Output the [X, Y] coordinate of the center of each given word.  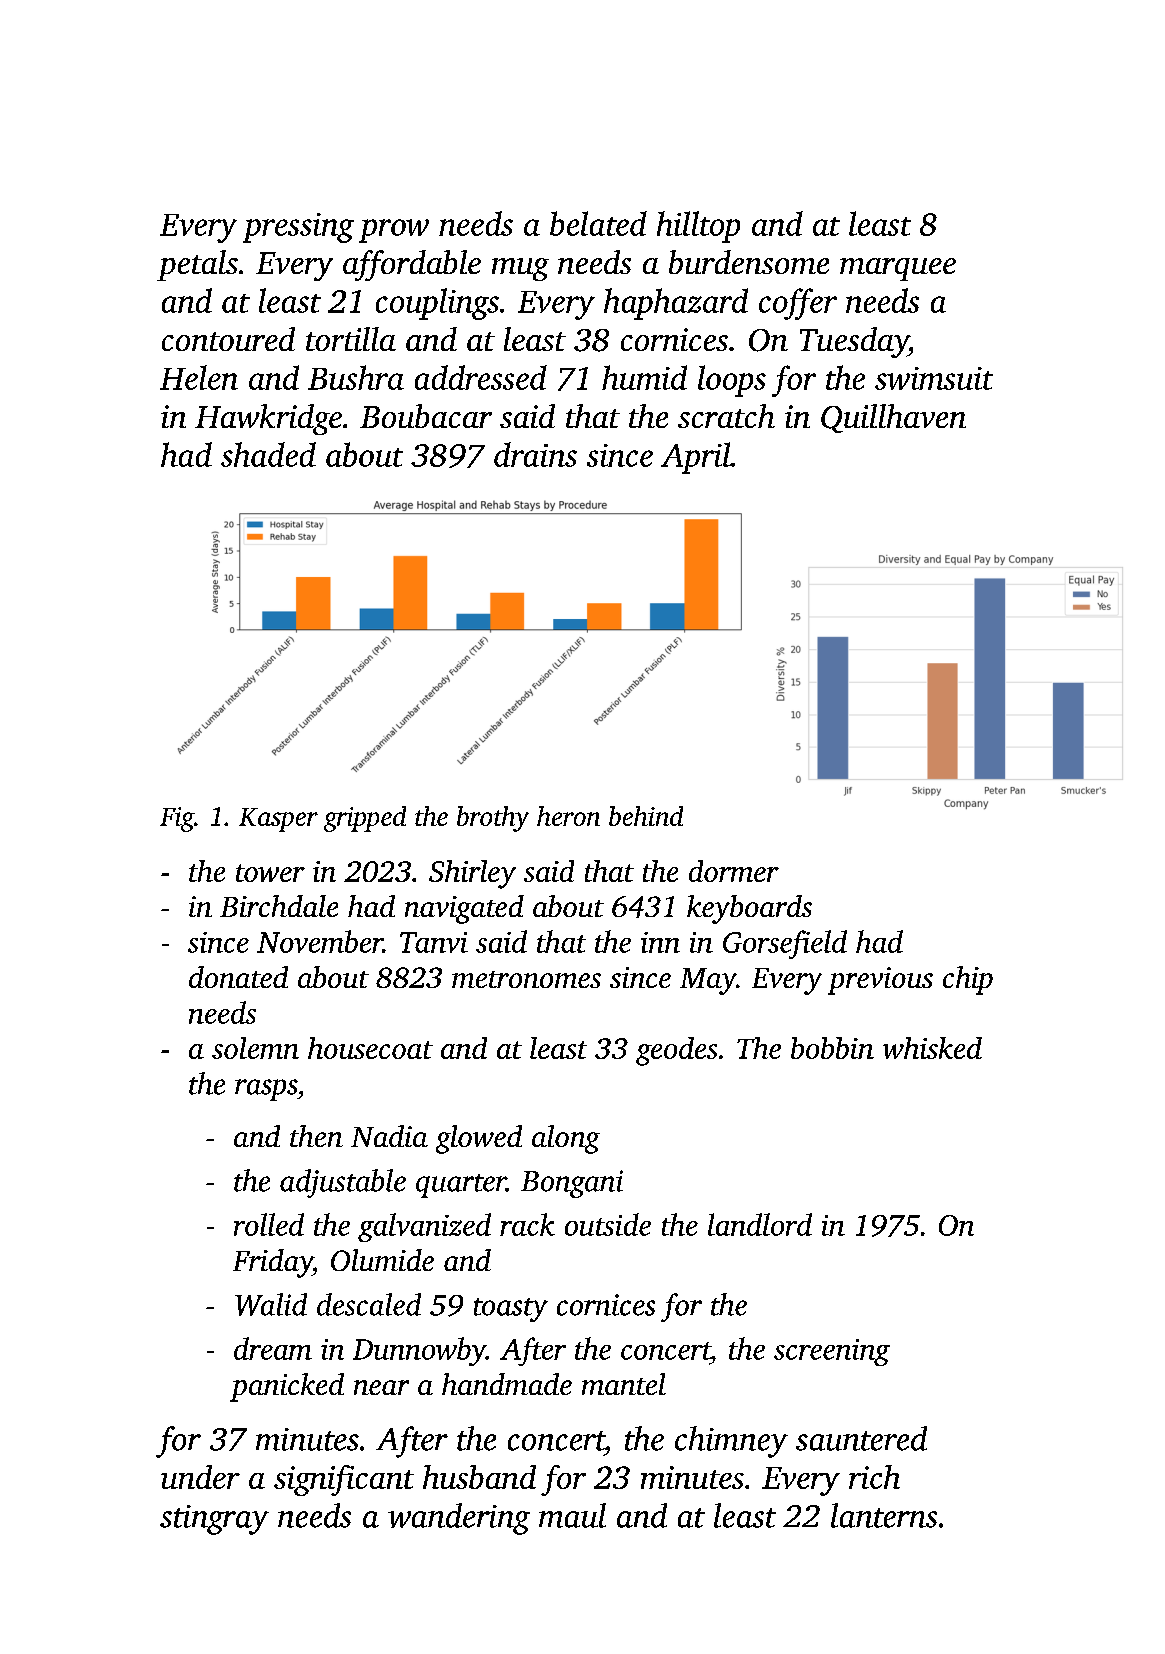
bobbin [832, 1048]
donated [238, 977]
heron [568, 816]
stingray [214, 1520]
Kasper [278, 820]
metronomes [526, 979]
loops [732, 381]
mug [520, 269]
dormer [734, 871]
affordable [412, 265]
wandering [459, 1519]
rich [874, 1477]
